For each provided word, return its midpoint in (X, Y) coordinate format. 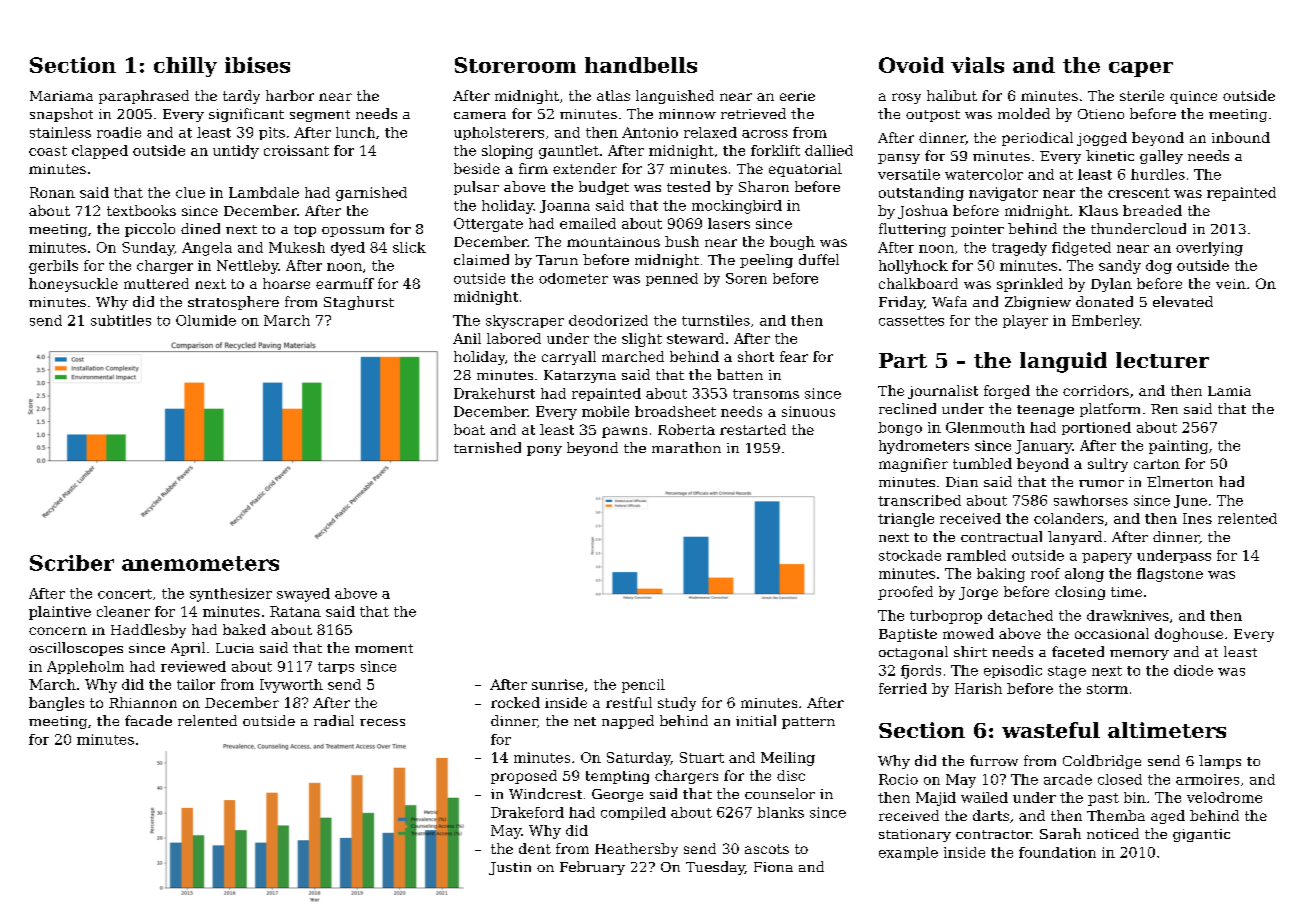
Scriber (72, 563)
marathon (686, 447)
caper (1141, 69)
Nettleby (247, 267)
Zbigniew (1038, 303)
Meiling (788, 759)
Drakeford (527, 812)
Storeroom (515, 65)
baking (1001, 575)
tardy (241, 97)
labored (514, 338)
